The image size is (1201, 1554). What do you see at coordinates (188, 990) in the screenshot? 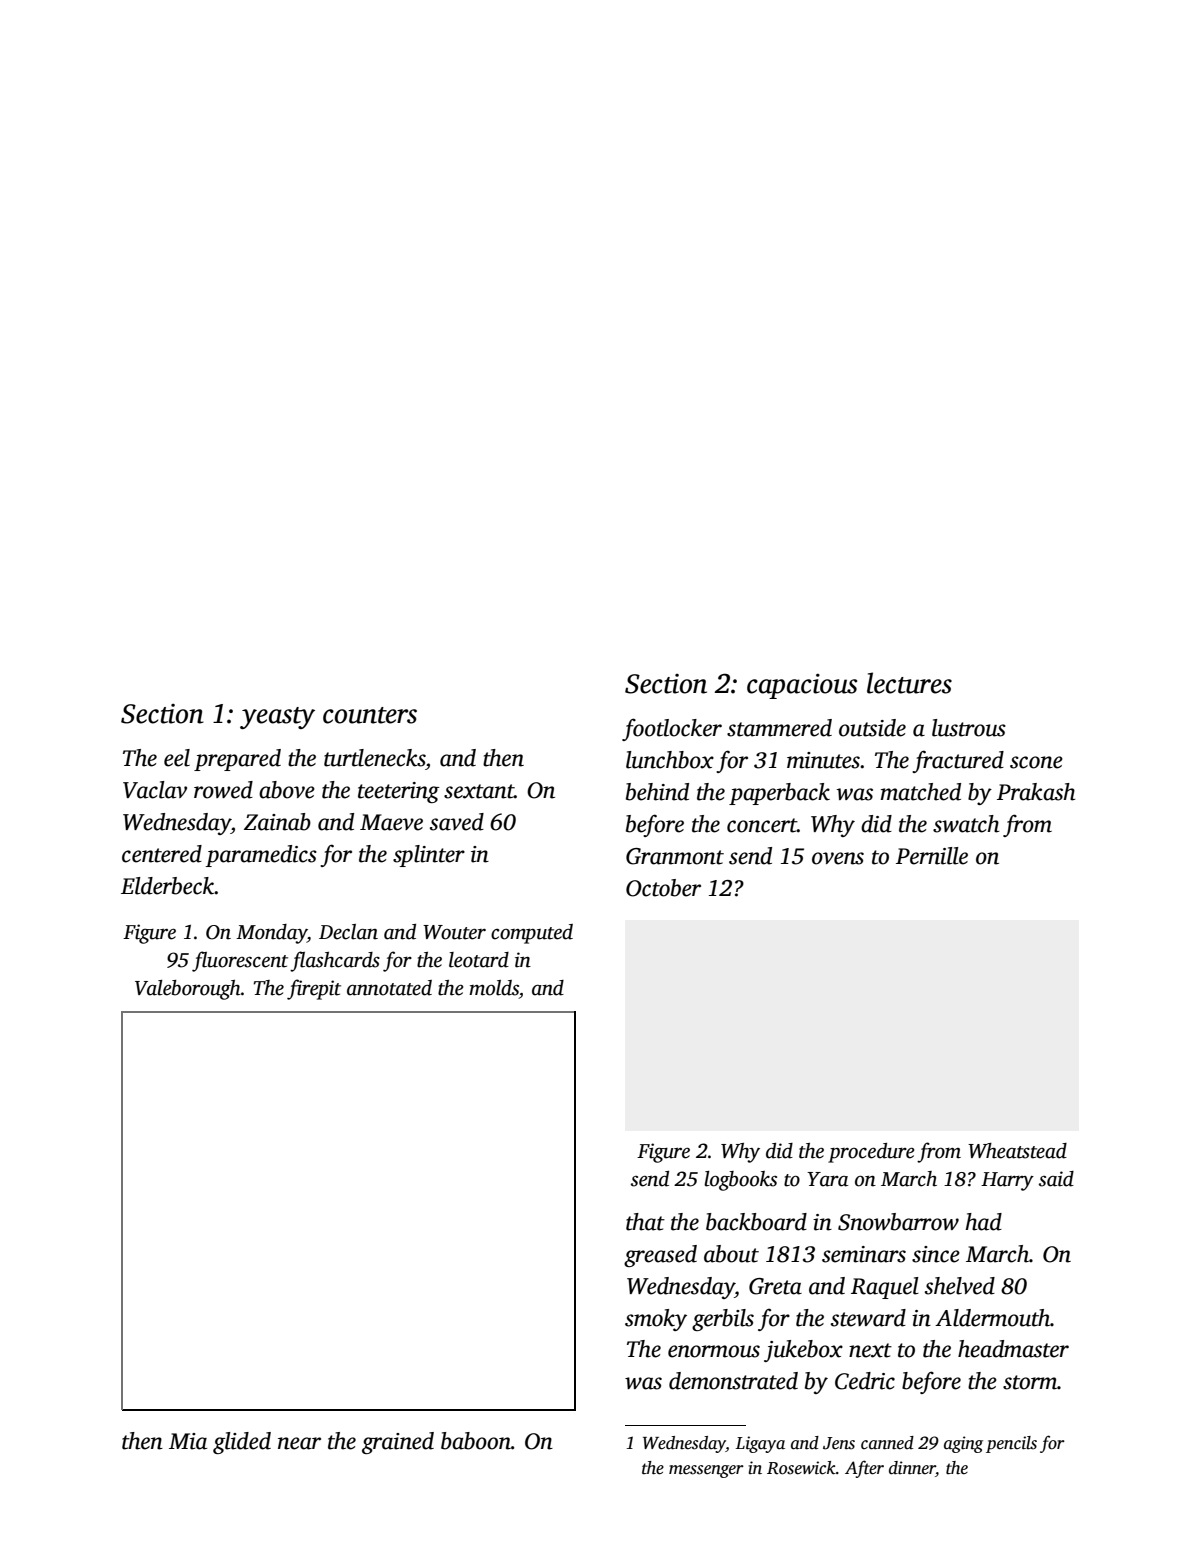
I see `Valeborough` at bounding box center [188, 990].
